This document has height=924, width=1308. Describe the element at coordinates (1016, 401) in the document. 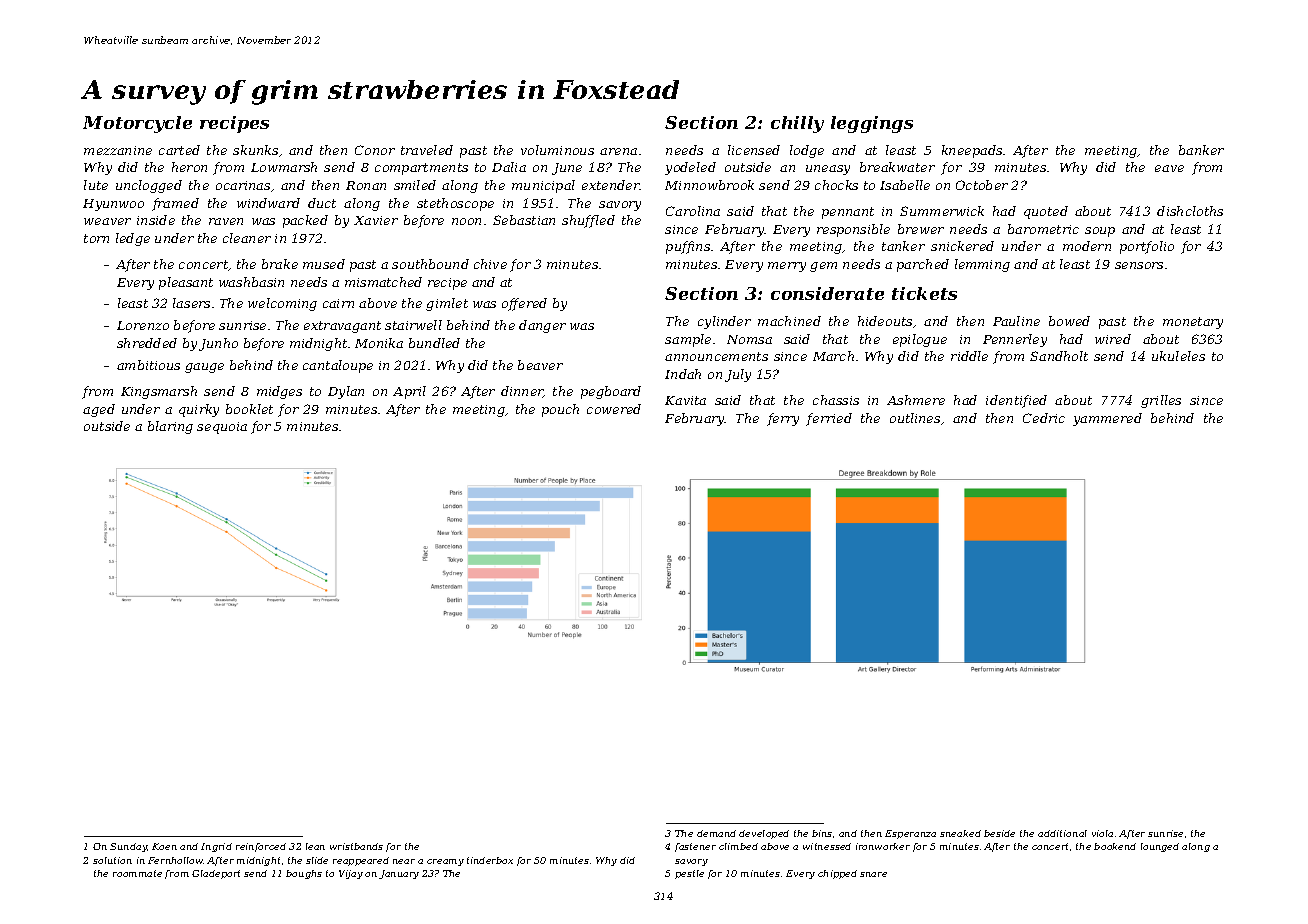

I see `identified` at that location.
